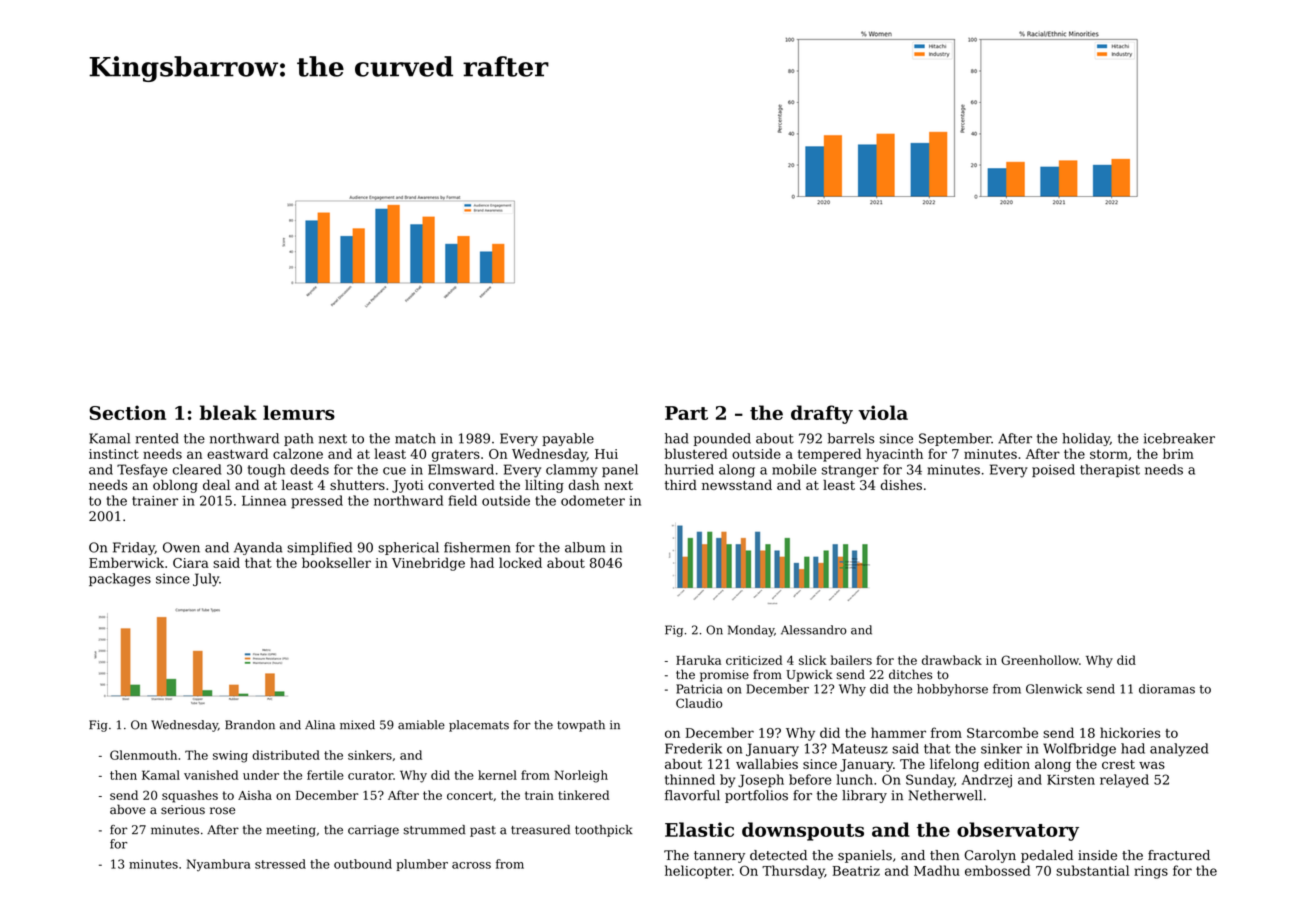 This image has height=924, width=1308. What do you see at coordinates (127, 412) in the image?
I see `Section` at bounding box center [127, 412].
